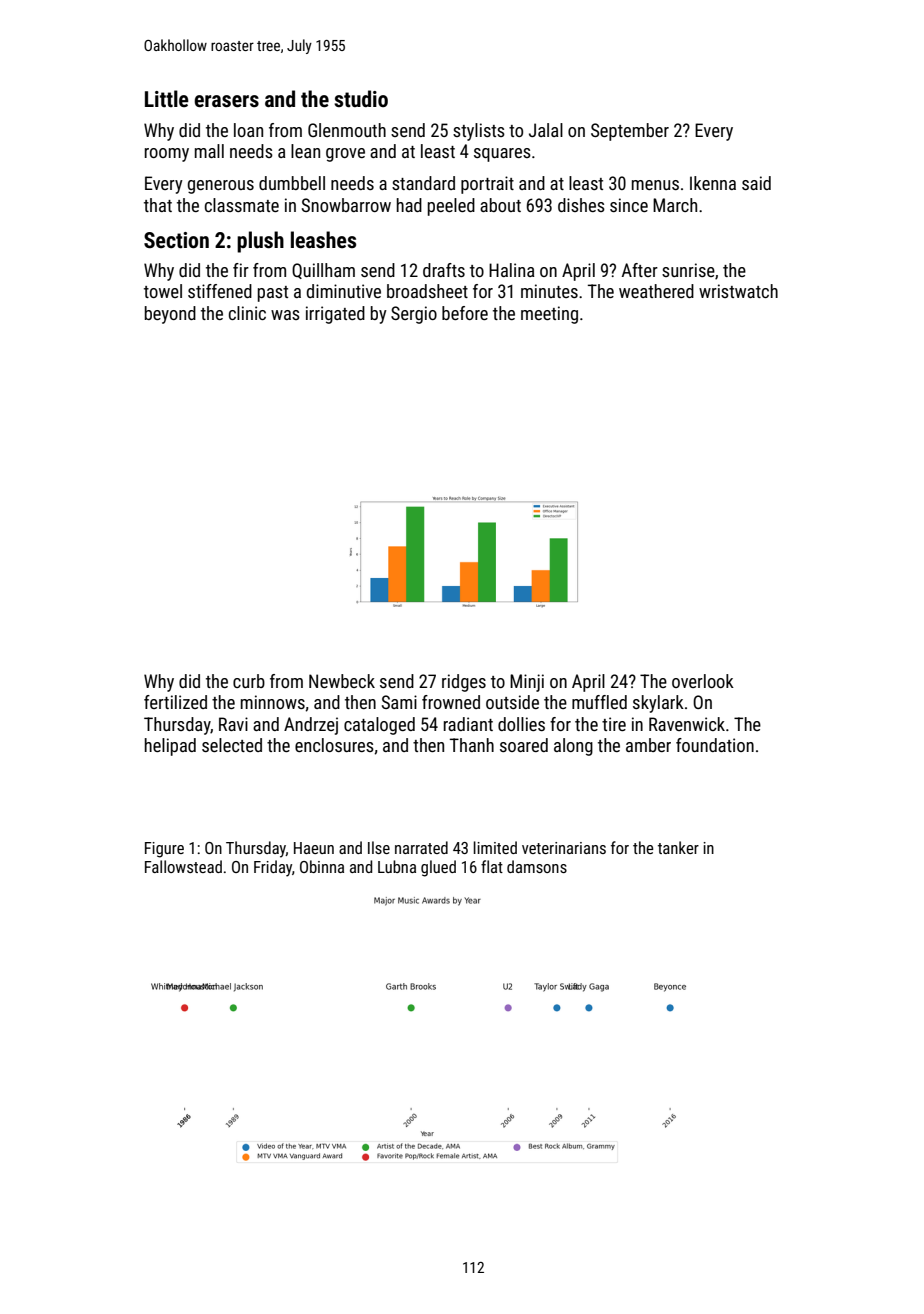 Image resolution: width=924 pixels, height=1314 pixels. I want to click on ridges, so click(464, 683).
